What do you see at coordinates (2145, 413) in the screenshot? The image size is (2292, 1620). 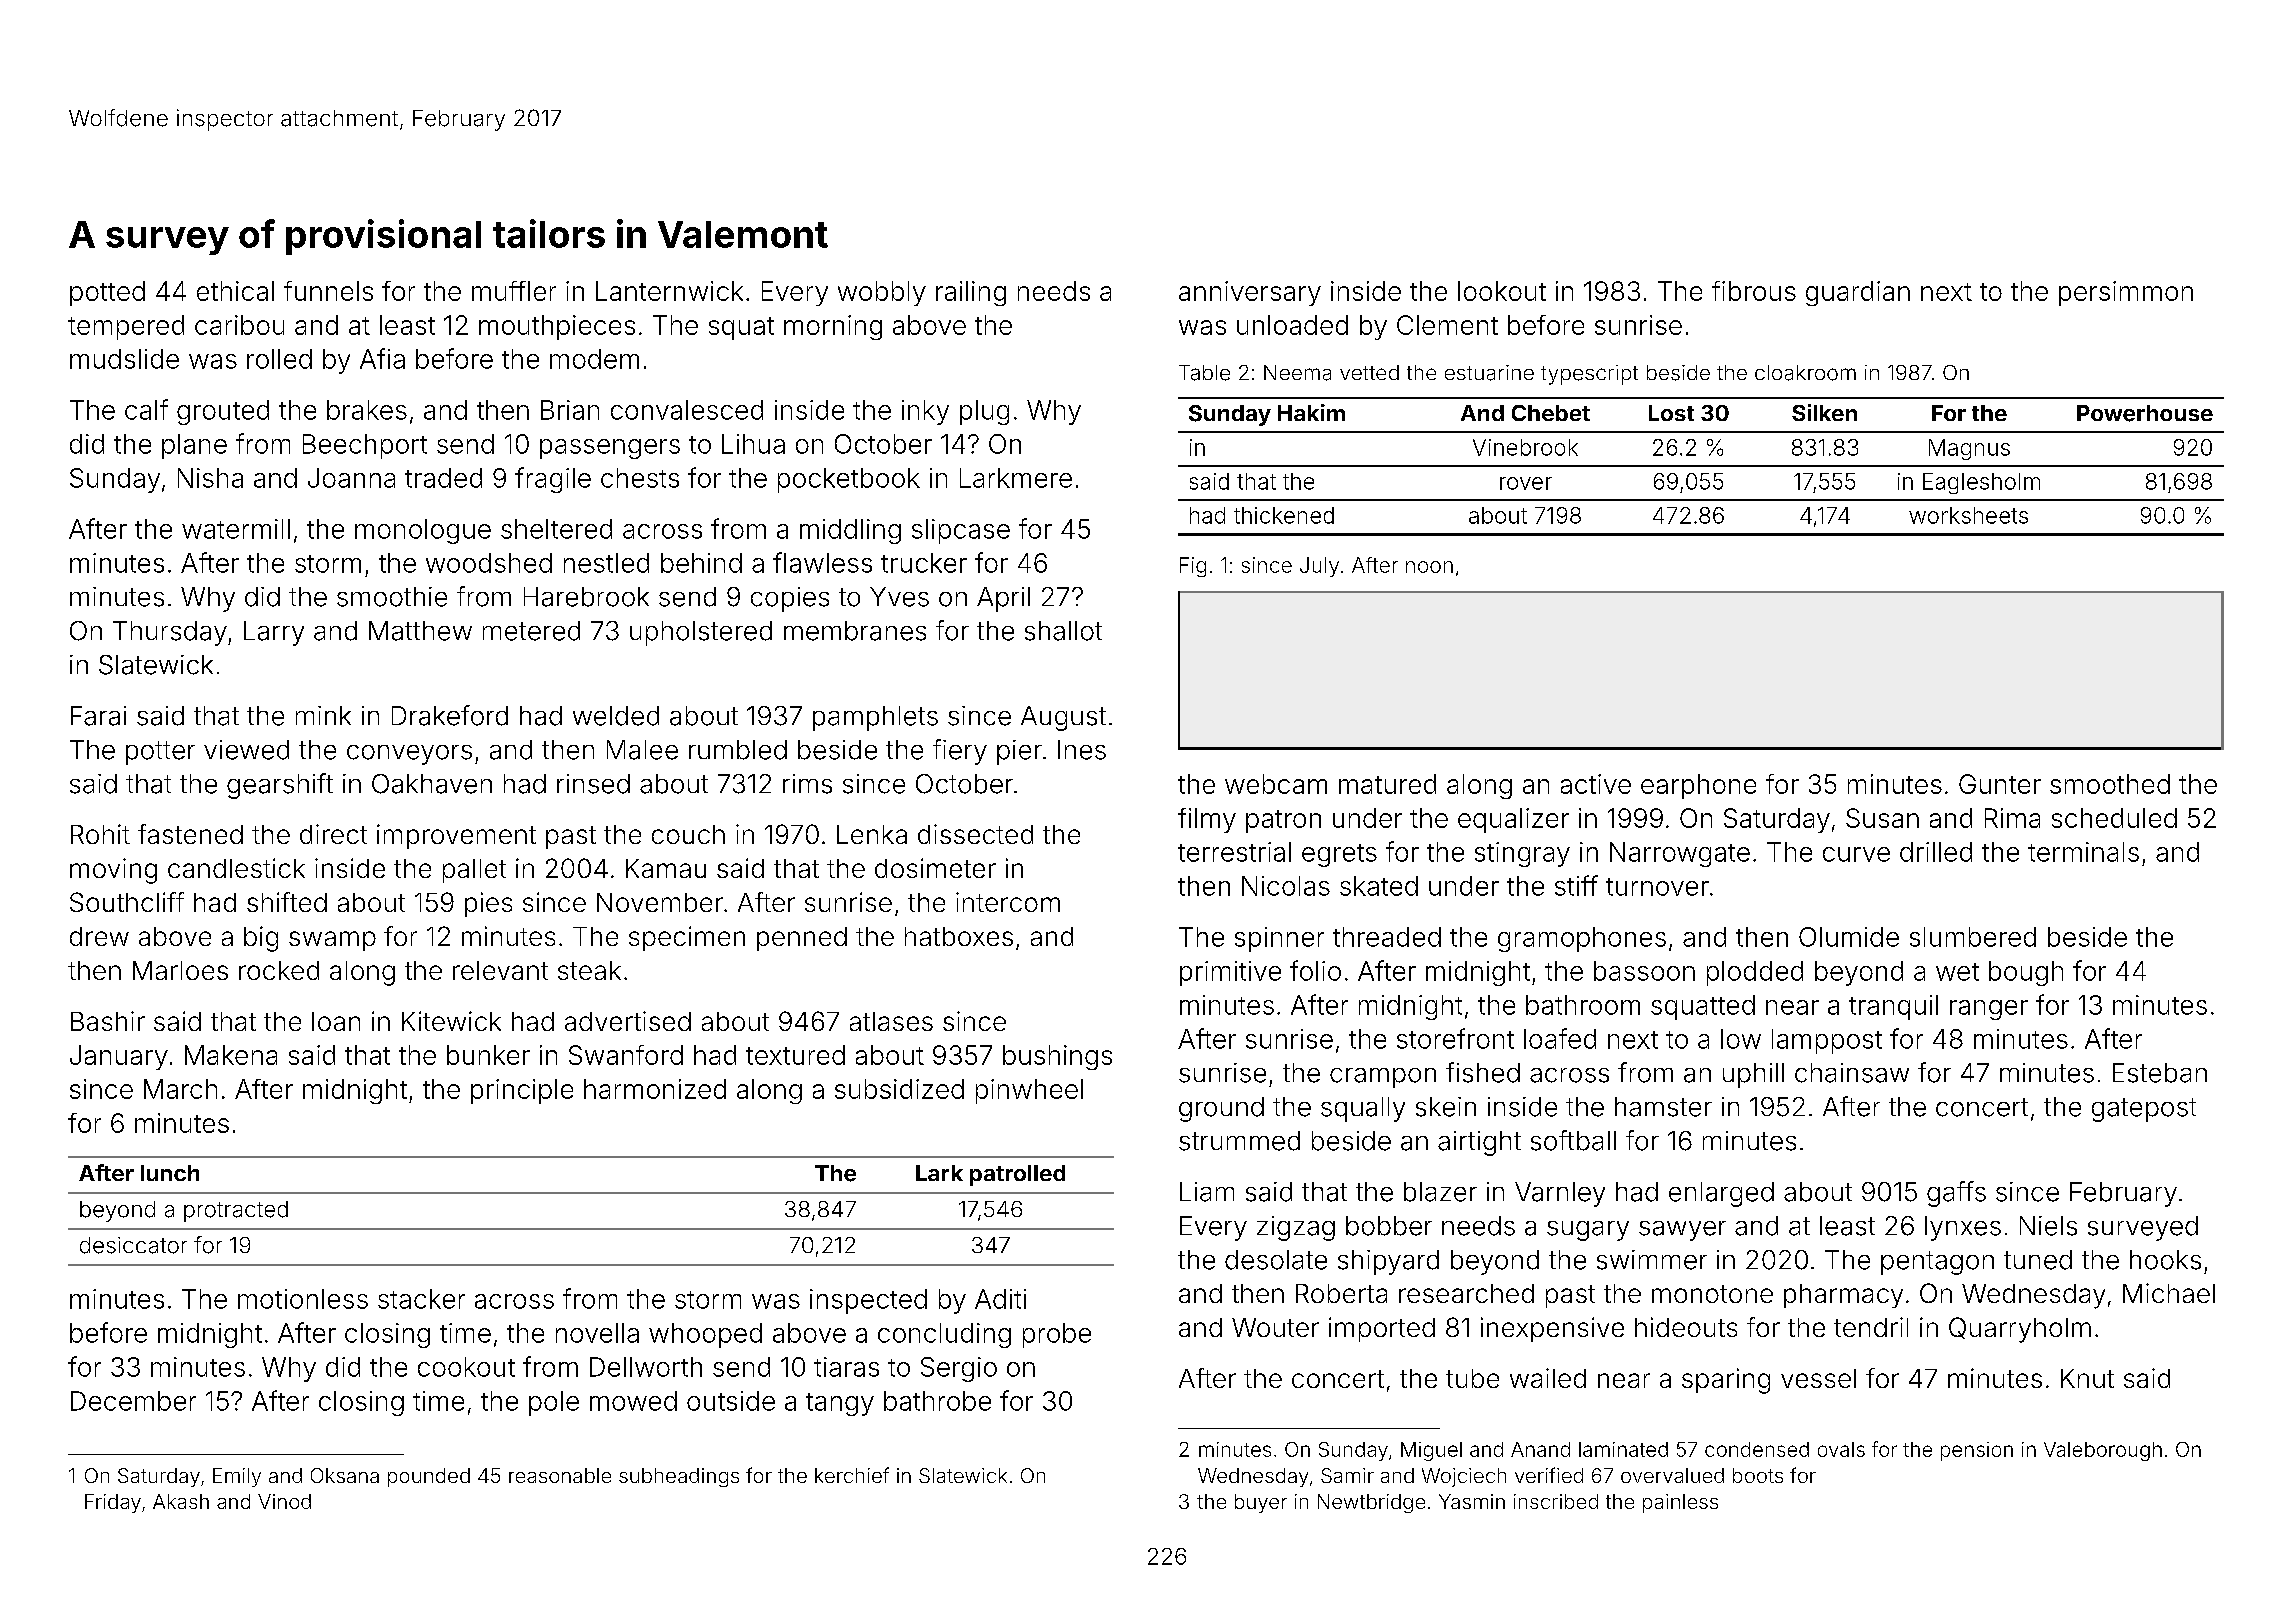 I see `Powerhouse` at bounding box center [2145, 413].
